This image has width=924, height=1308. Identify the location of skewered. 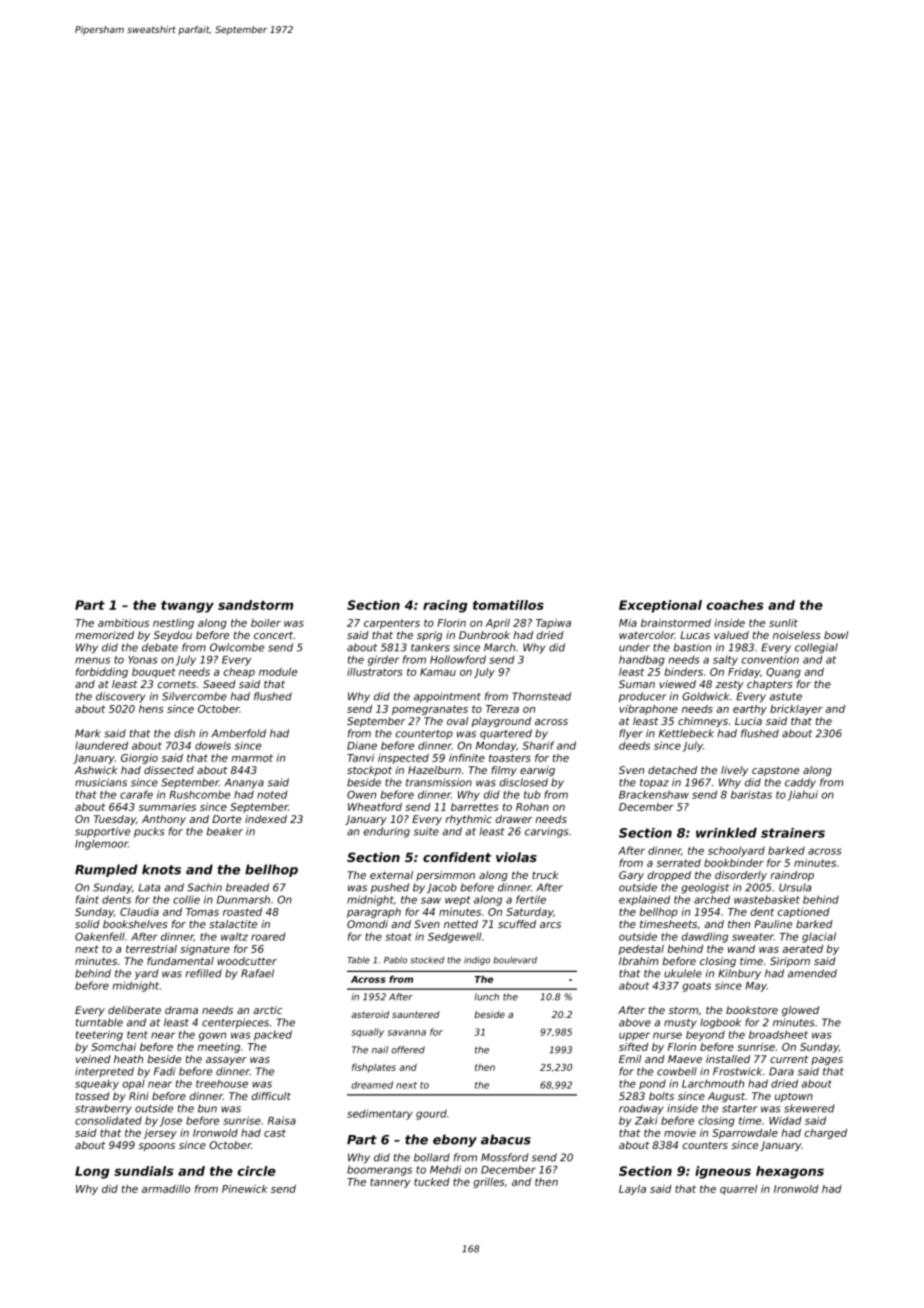
(809, 1108).
